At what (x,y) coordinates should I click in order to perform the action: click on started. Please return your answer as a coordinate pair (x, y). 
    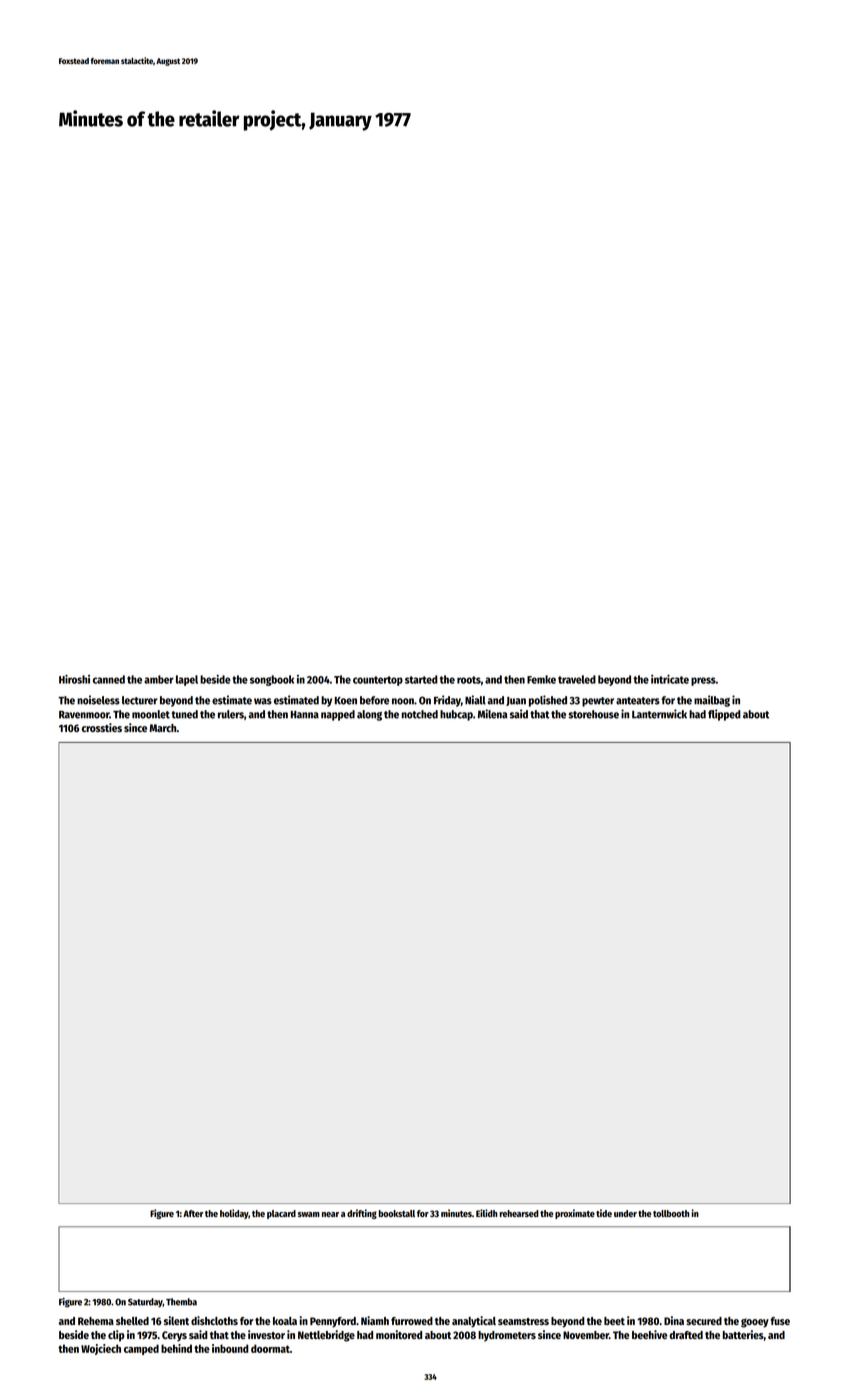
    Looking at the image, I should click on (421, 679).
